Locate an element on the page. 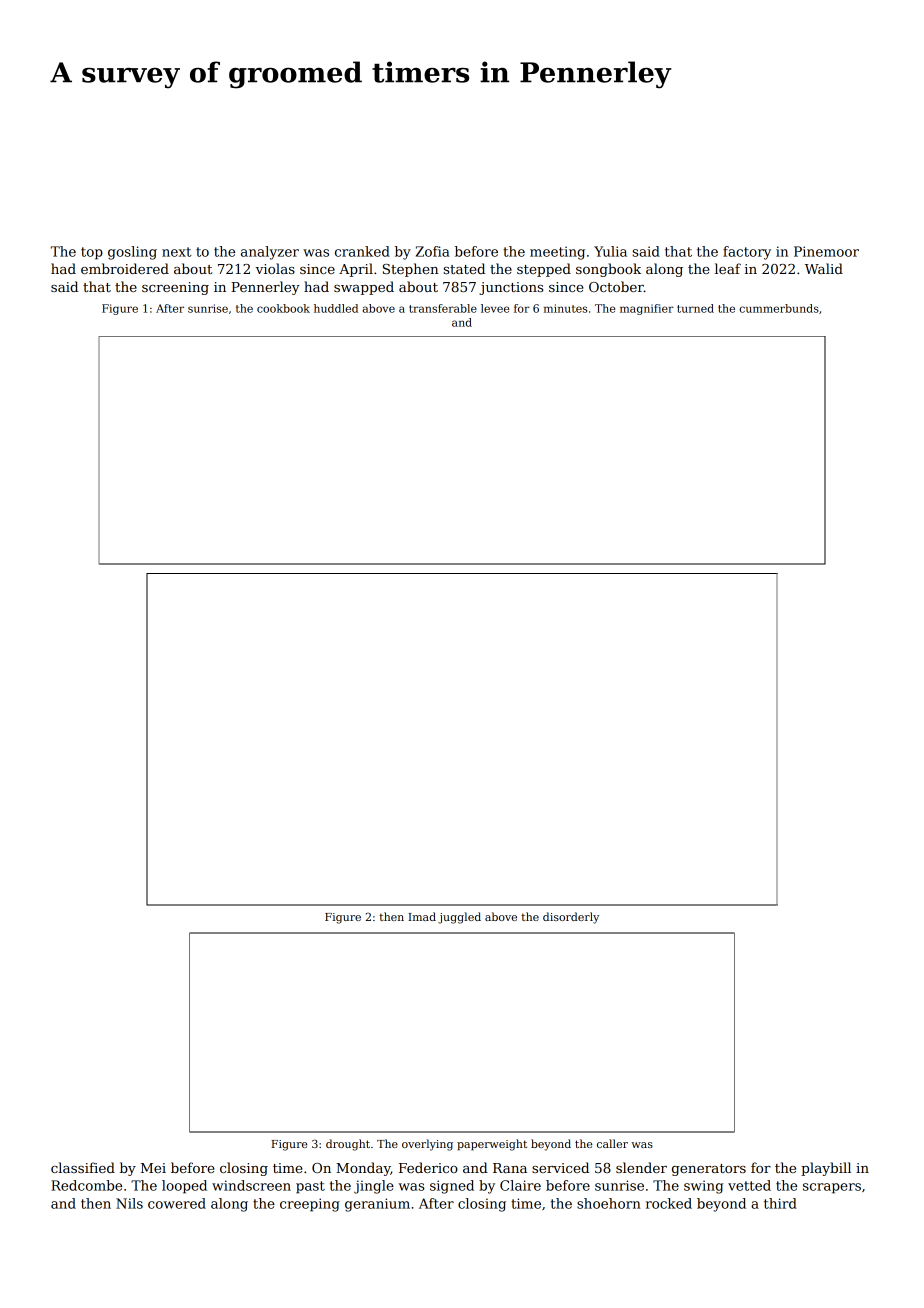  disorderly is located at coordinates (571, 918).
